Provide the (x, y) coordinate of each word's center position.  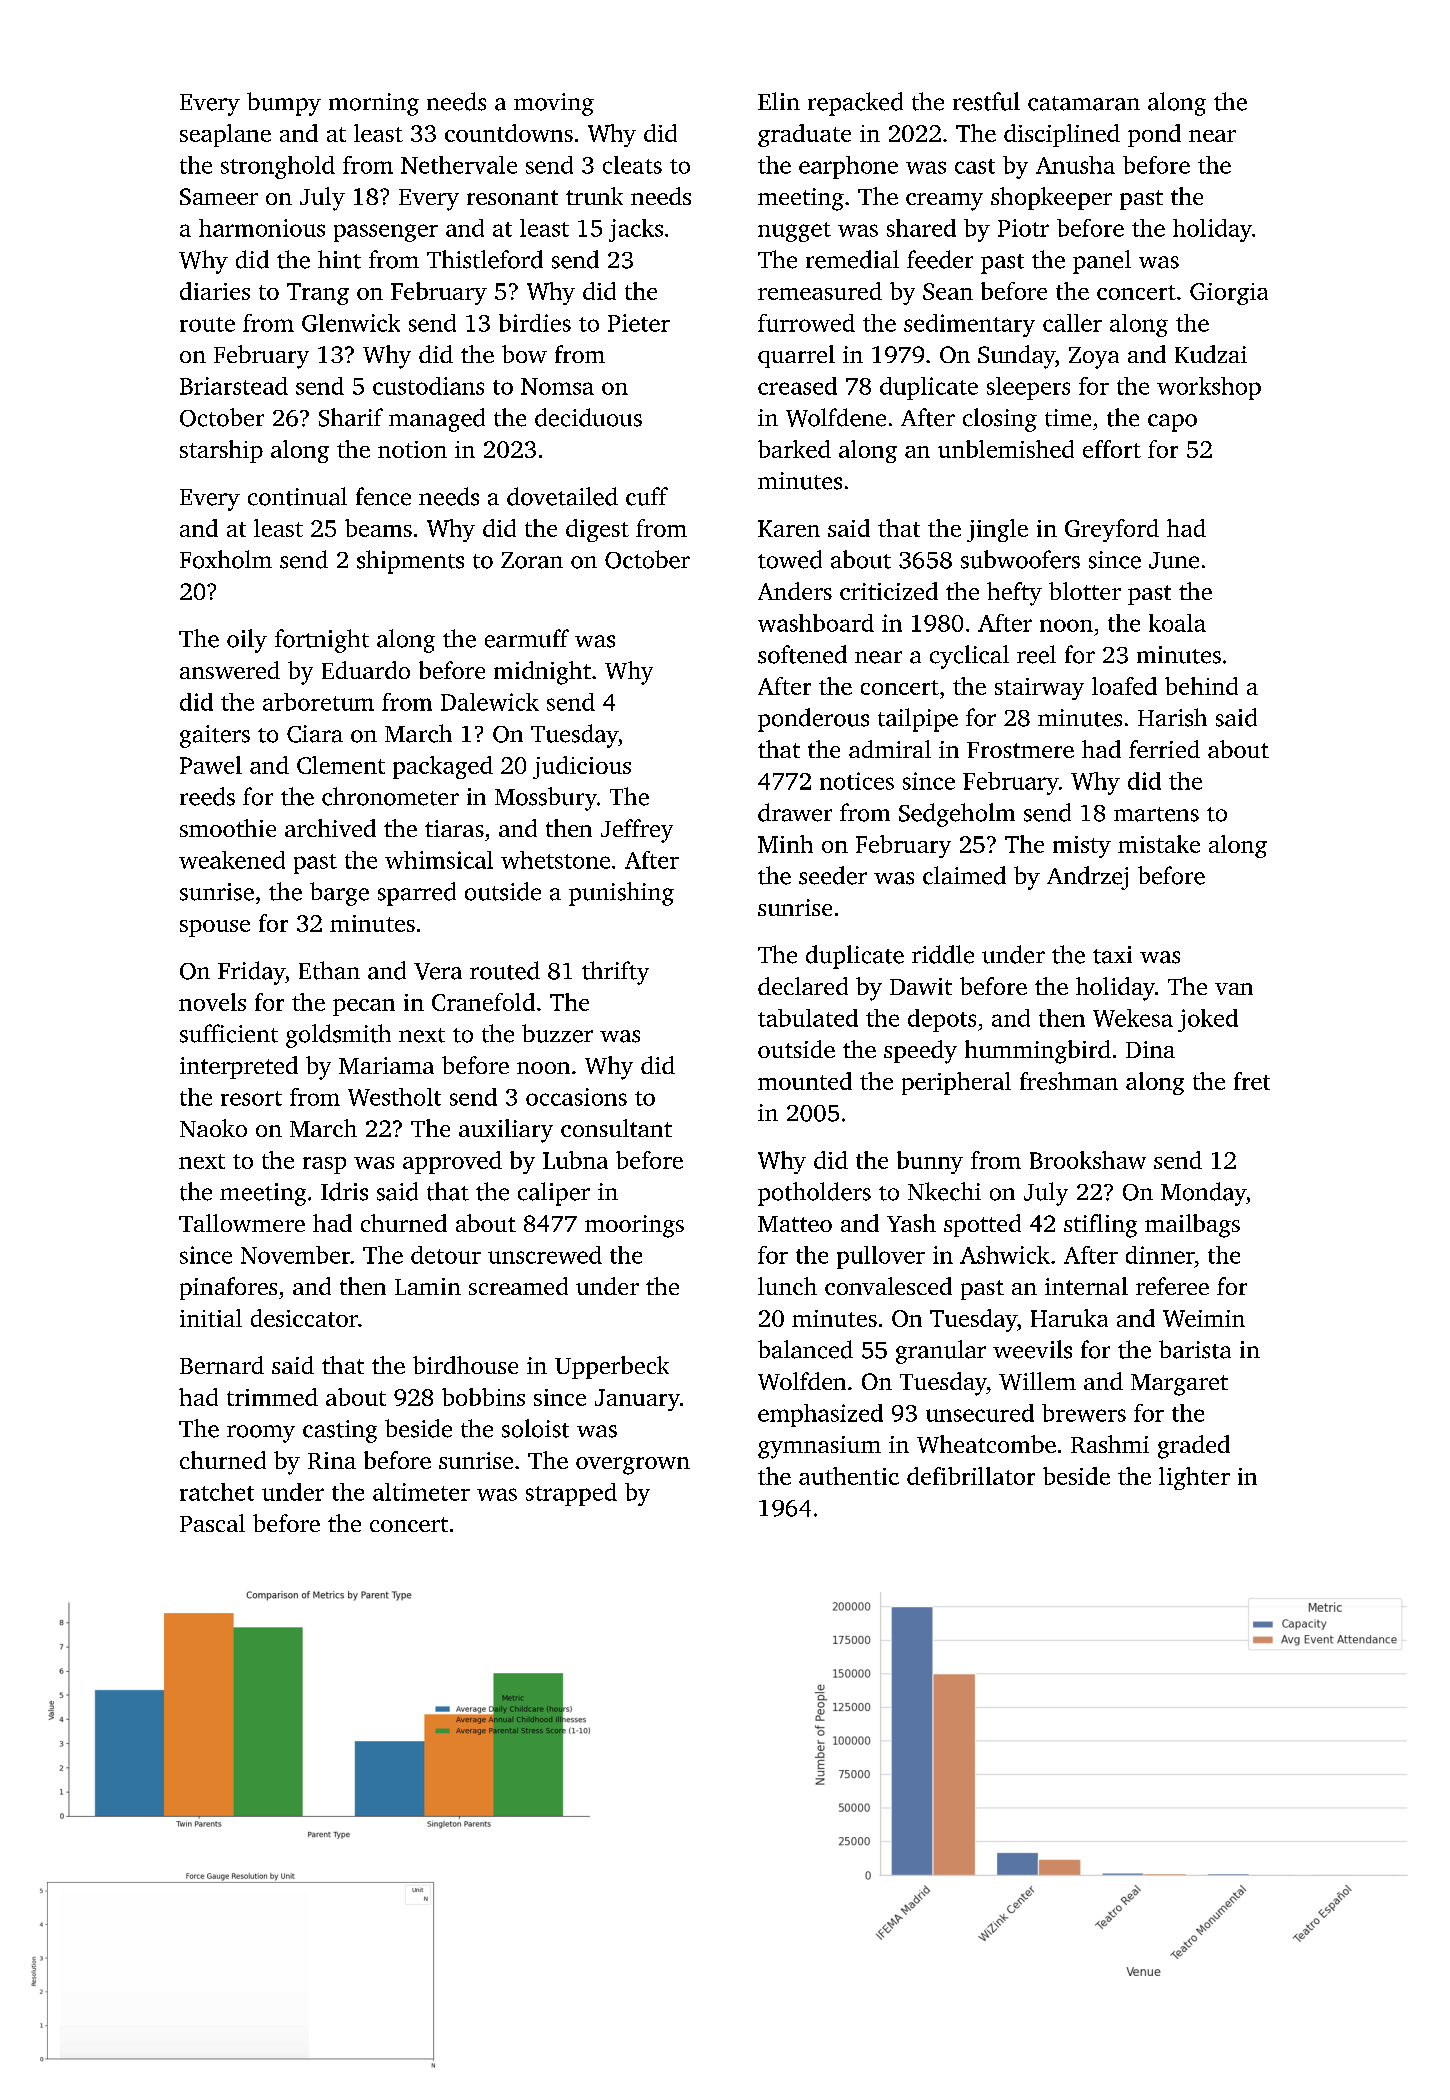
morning (374, 104)
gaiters (215, 736)
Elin (779, 101)
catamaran (1084, 103)
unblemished (1006, 449)
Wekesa (1133, 1018)
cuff (647, 496)
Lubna (575, 1160)
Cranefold (483, 1002)
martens (1156, 814)
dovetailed (562, 496)
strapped (571, 1494)
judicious (582, 767)
